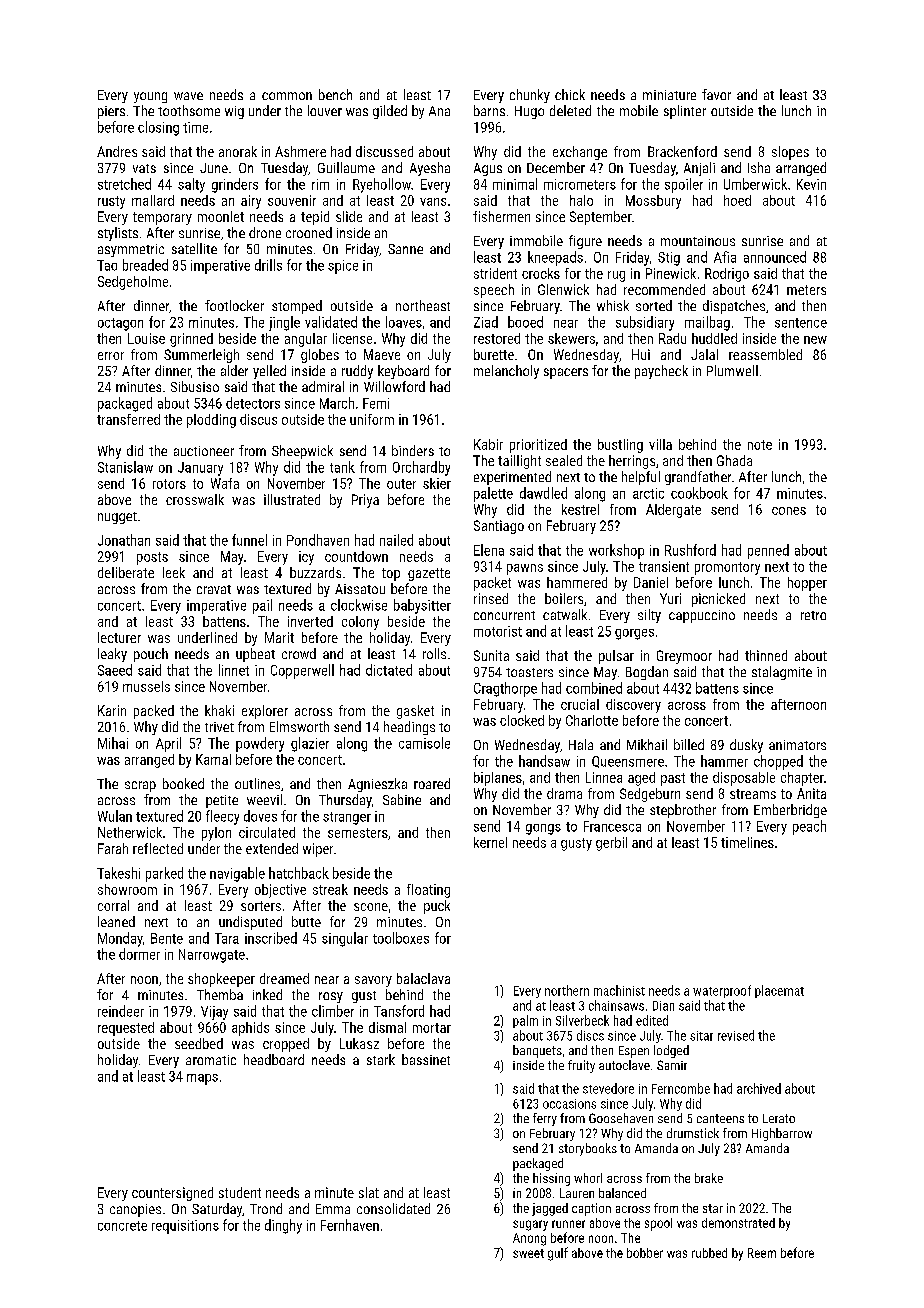 This screenshot has width=924, height=1308. Describe the element at coordinates (645, 1253) in the screenshot. I see `bobber` at that location.
